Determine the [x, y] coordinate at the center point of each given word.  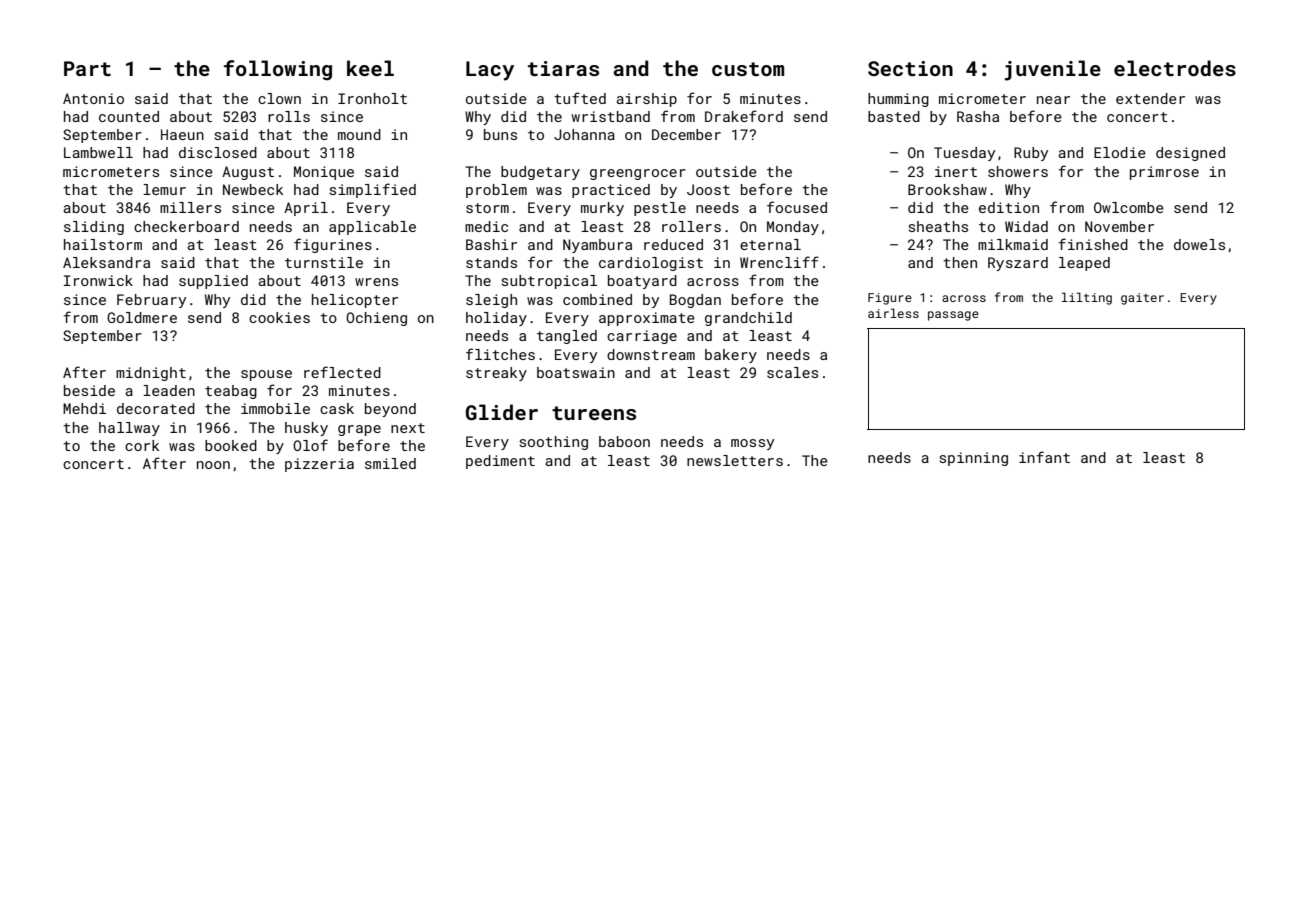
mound [359, 134]
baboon [624, 441]
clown [279, 98]
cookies [279, 317]
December [686, 134]
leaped [1084, 264]
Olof [310, 445]
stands [491, 262]
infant [1044, 457]
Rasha [978, 116]
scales [792, 372]
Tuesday [964, 154]
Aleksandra [106, 262]
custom [748, 69]
